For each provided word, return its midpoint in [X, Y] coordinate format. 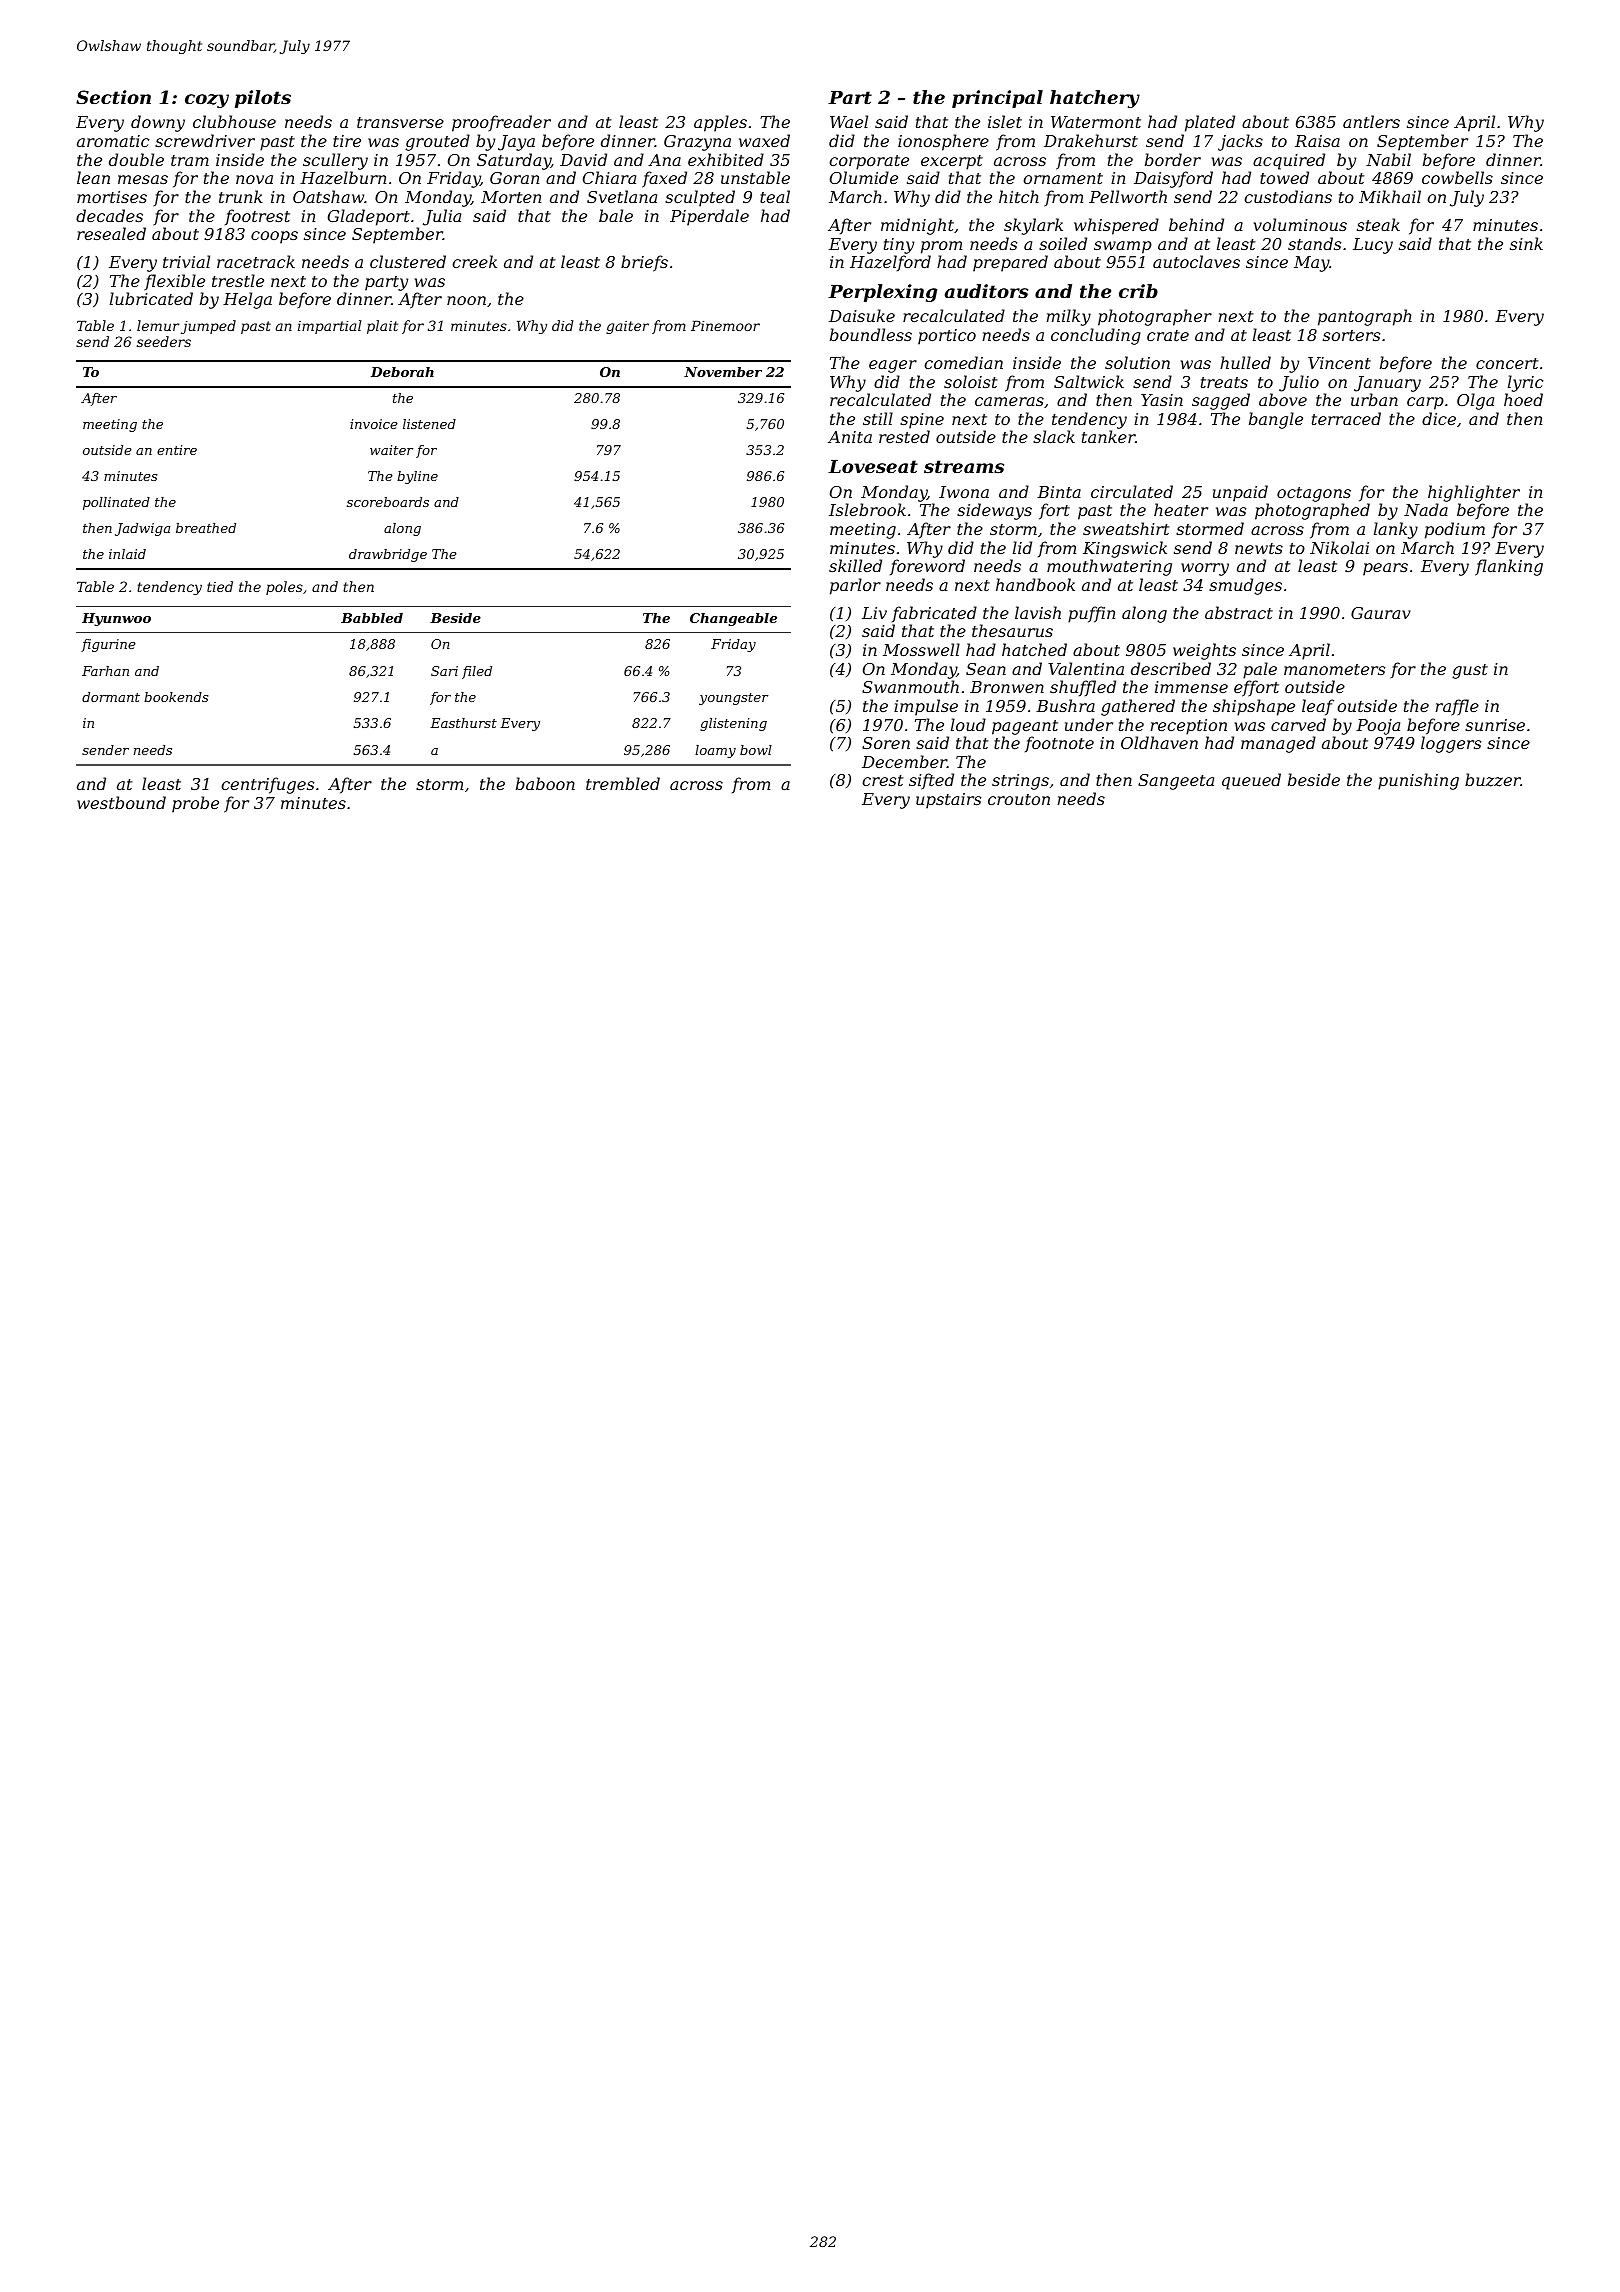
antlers [1371, 121]
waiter [391, 450]
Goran [515, 178]
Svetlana [622, 196]
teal [775, 196]
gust [1470, 671]
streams [964, 466]
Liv [874, 613]
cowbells [1457, 177]
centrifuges [267, 785]
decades [109, 215]
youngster [733, 699]
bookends [176, 697]
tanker [1108, 436]
